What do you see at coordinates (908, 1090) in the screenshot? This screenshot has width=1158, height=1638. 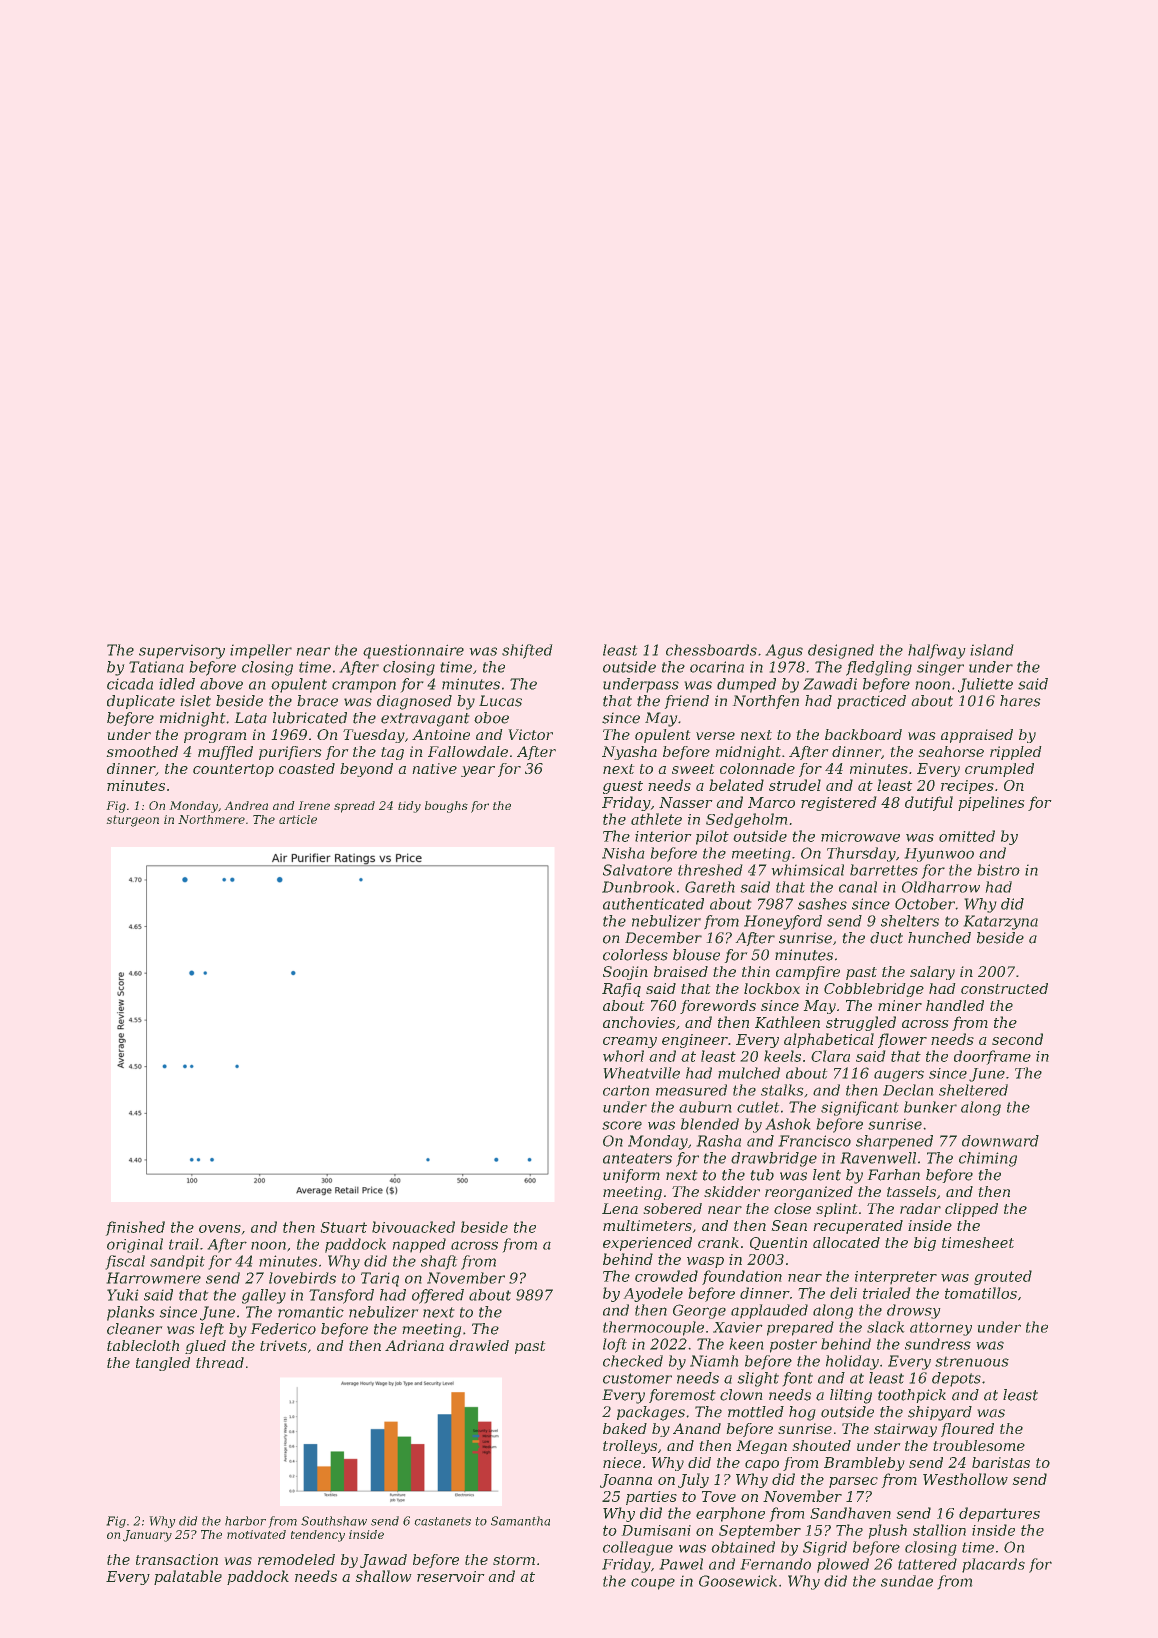 I see `Declan` at bounding box center [908, 1090].
